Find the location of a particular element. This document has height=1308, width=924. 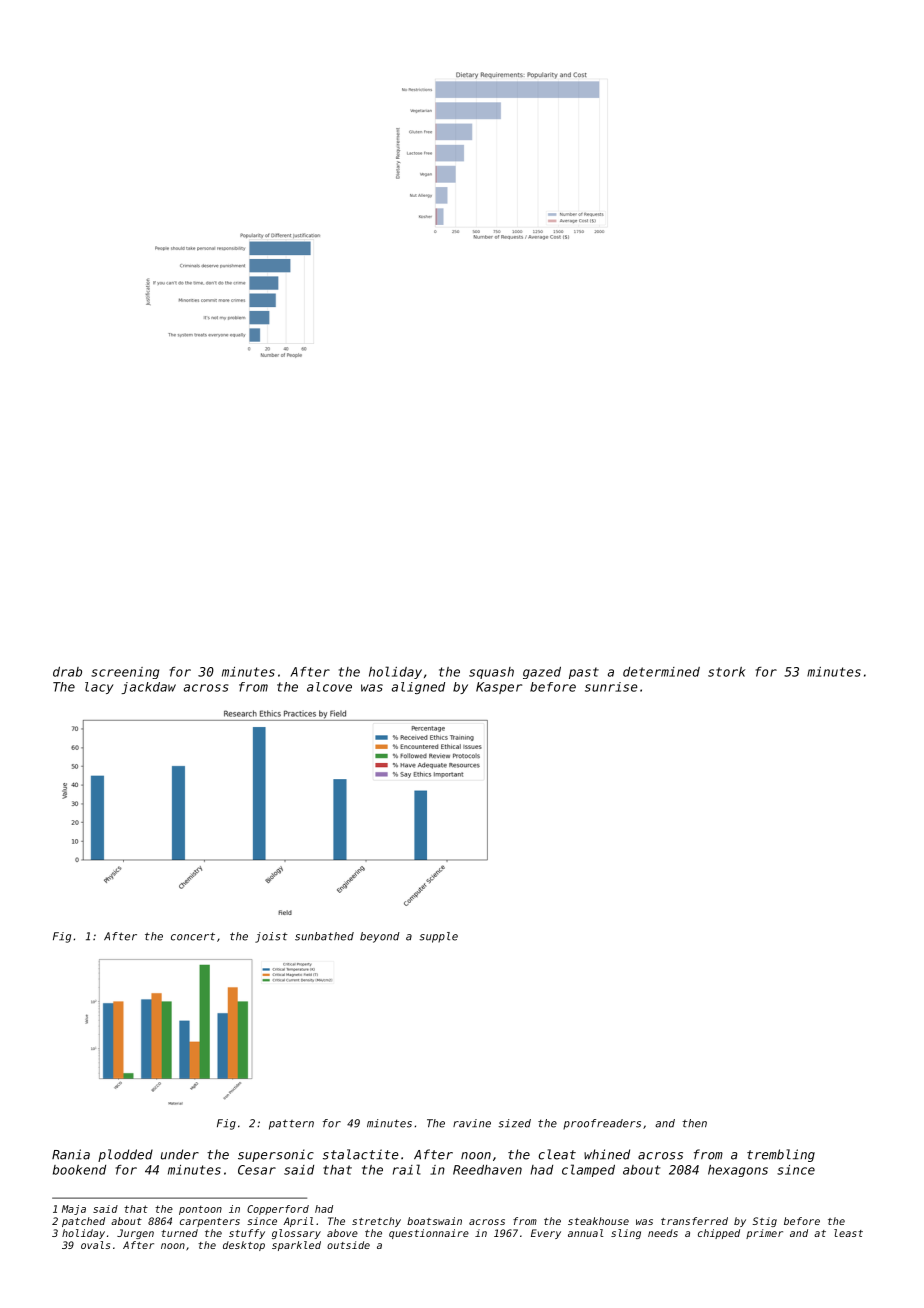

stork is located at coordinates (726, 672).
